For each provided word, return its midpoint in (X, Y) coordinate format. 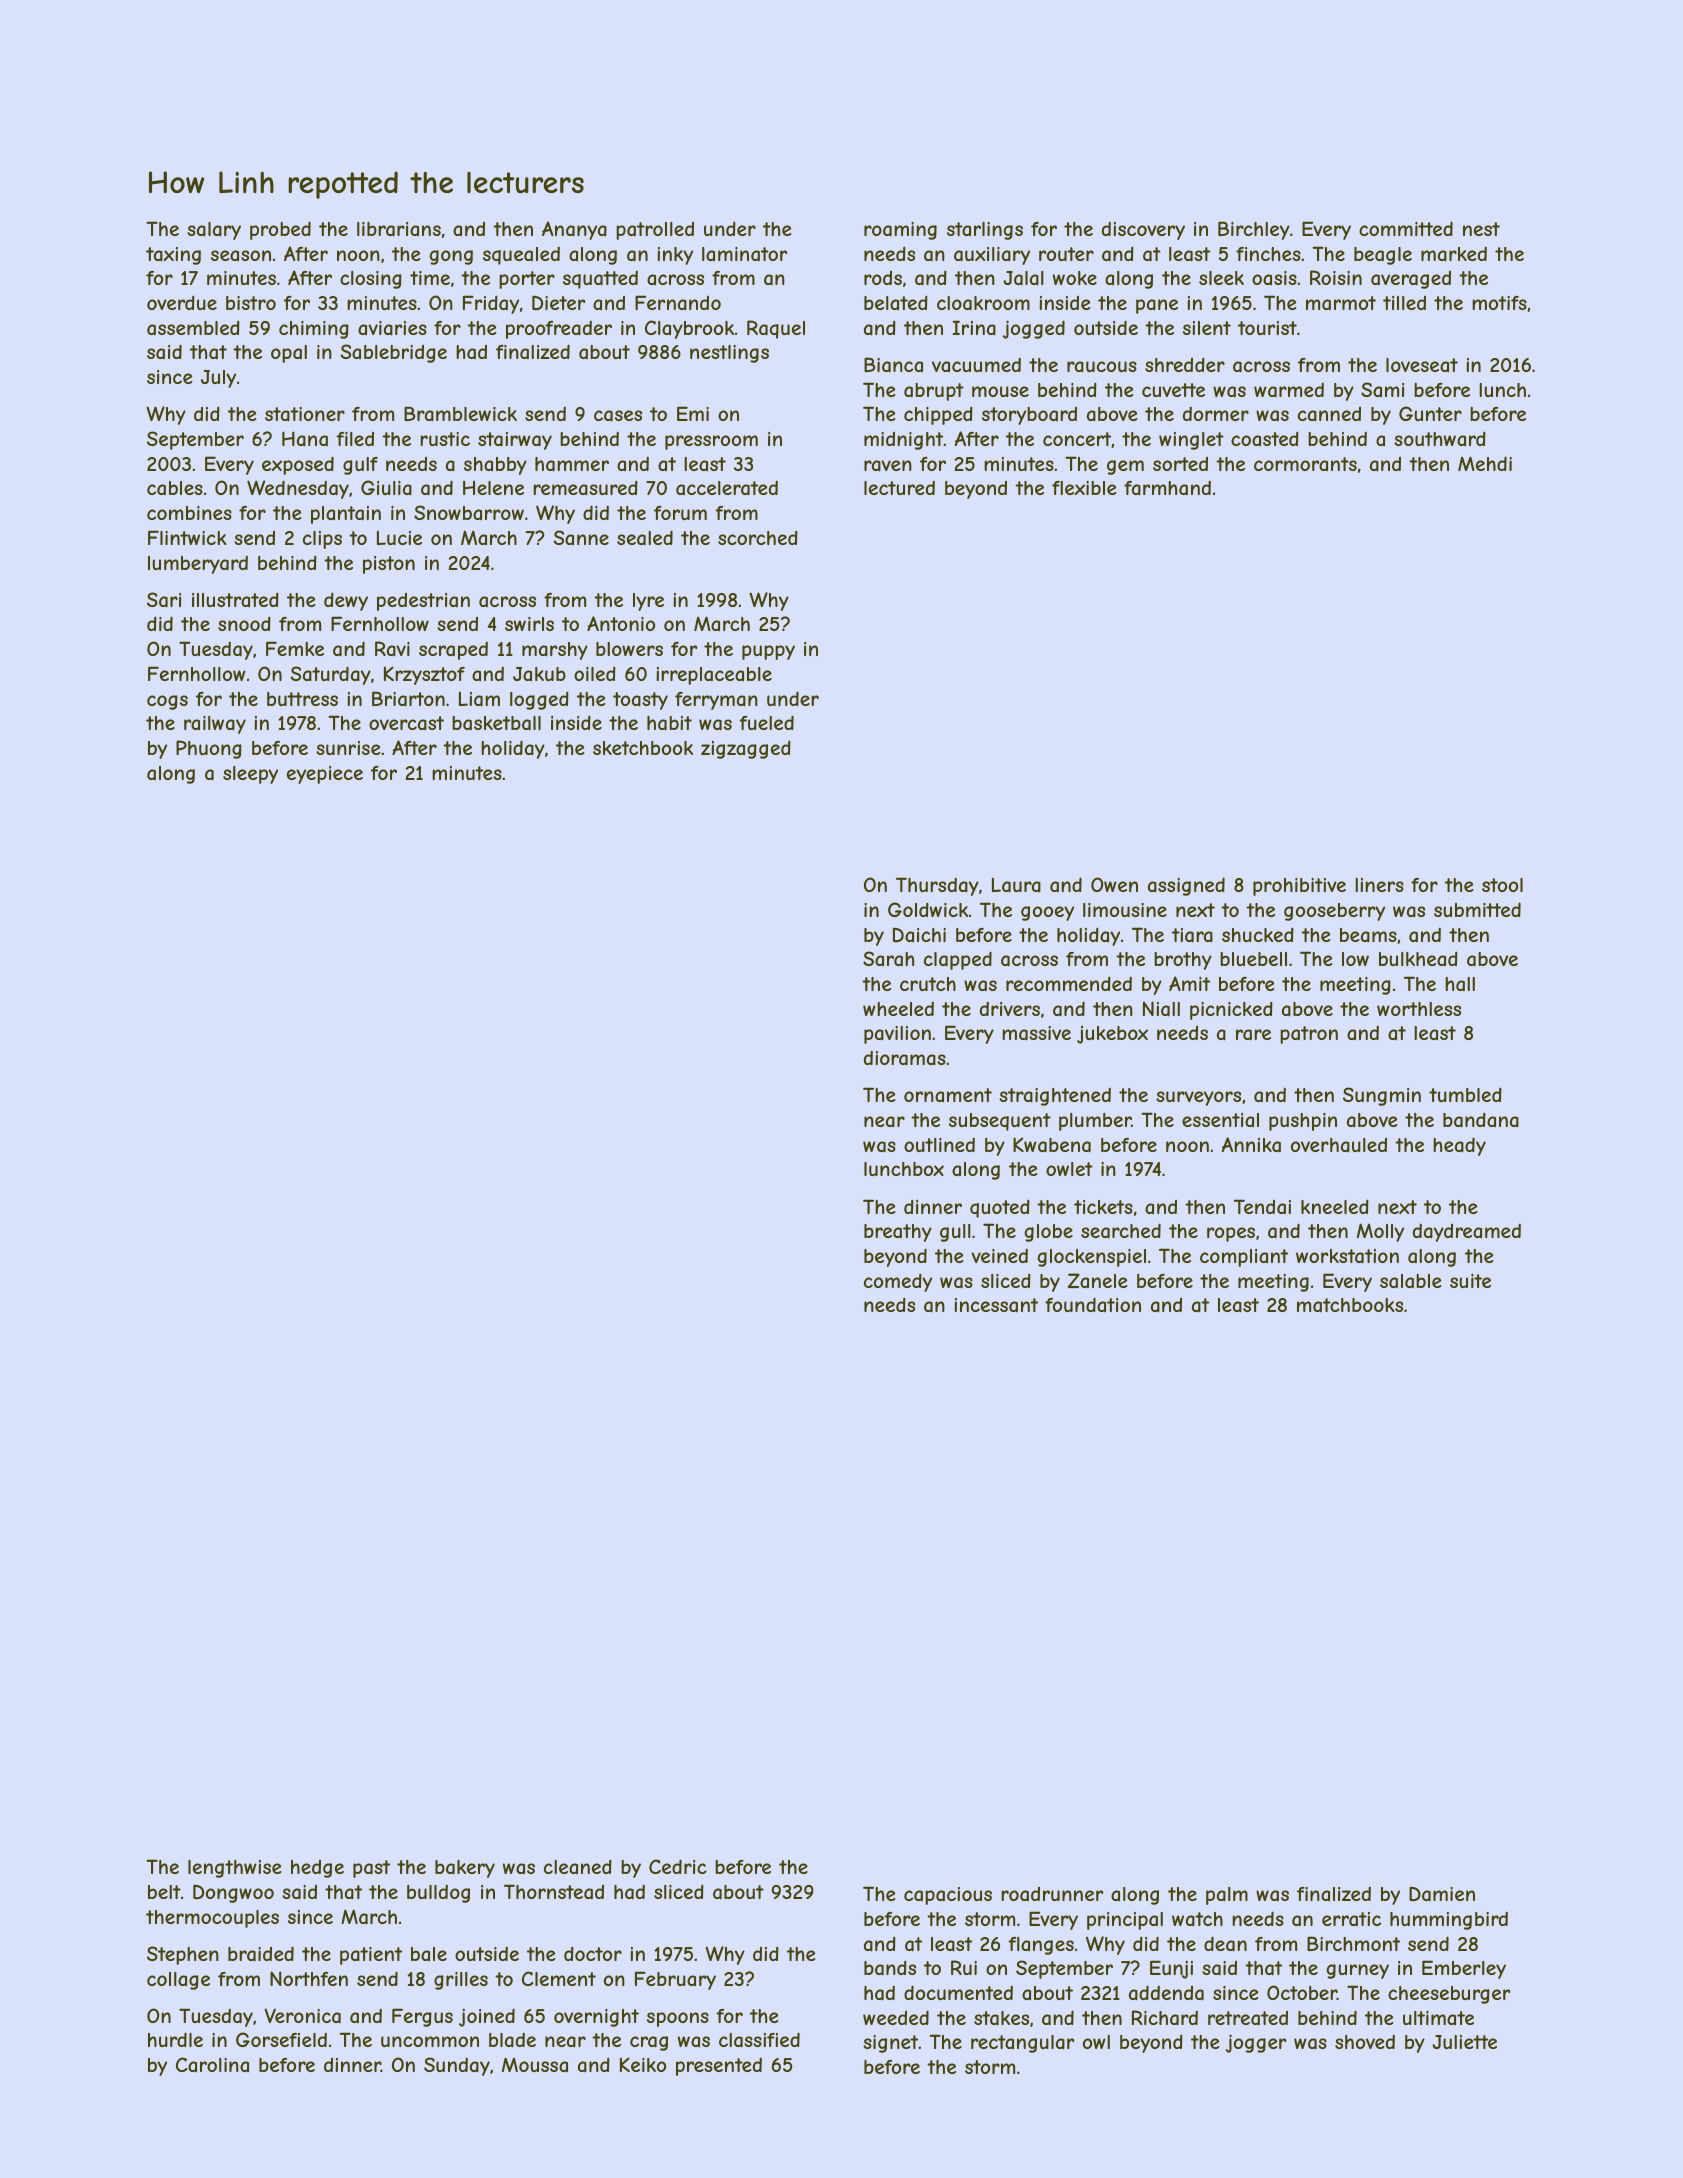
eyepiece (325, 775)
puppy (768, 652)
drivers (1010, 1009)
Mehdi (1485, 463)
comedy (898, 1282)
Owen (1114, 884)
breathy (898, 1233)
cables (175, 488)
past (371, 1869)
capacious (948, 1896)
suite (1470, 1281)
